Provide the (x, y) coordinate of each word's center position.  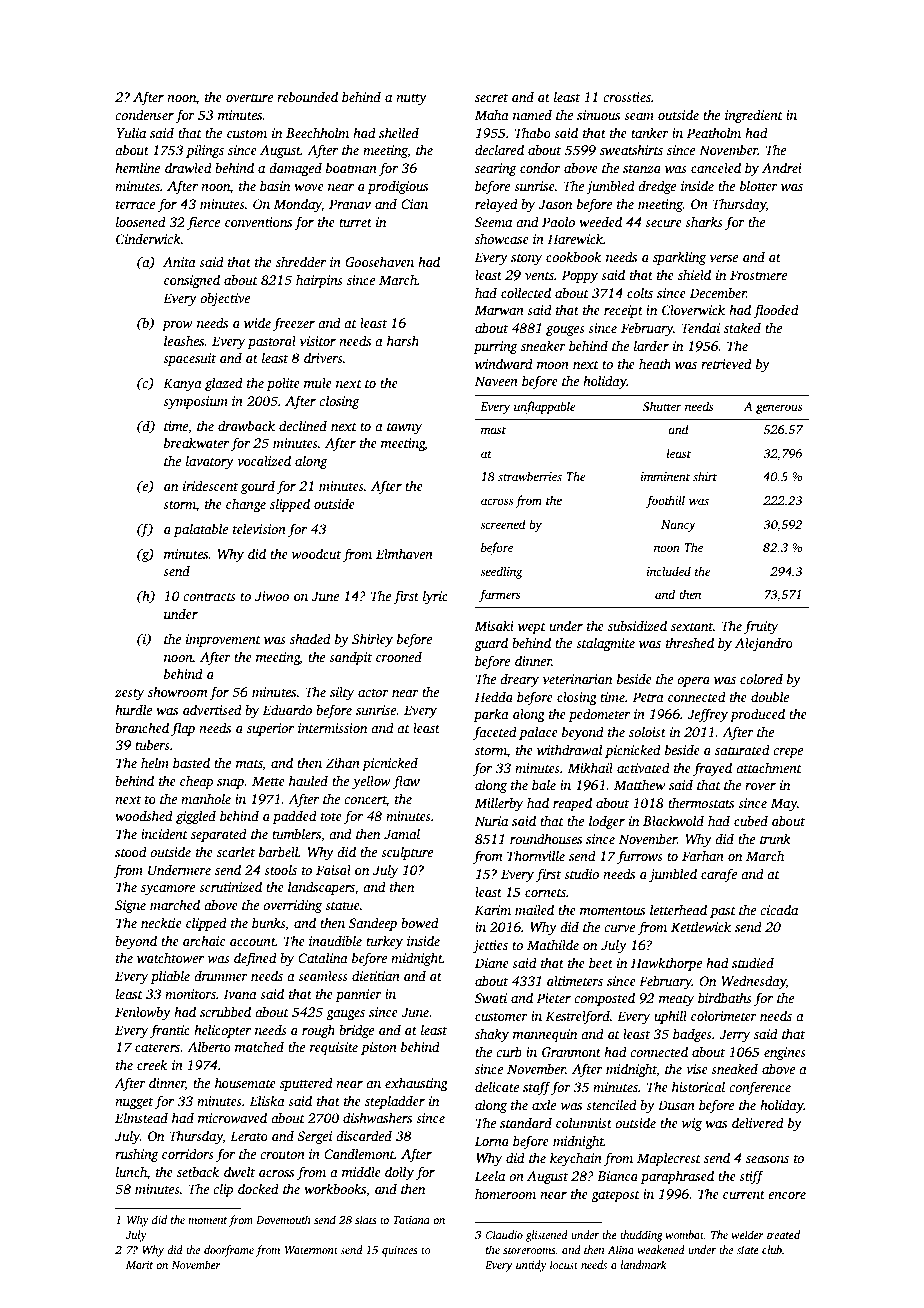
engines (785, 1053)
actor (373, 693)
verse (724, 258)
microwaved (232, 1117)
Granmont (571, 1052)
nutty (411, 99)
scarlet (236, 851)
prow (177, 326)
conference (760, 1088)
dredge (657, 187)
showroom (178, 691)
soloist (647, 731)
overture (249, 98)
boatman (351, 167)
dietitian (376, 975)
